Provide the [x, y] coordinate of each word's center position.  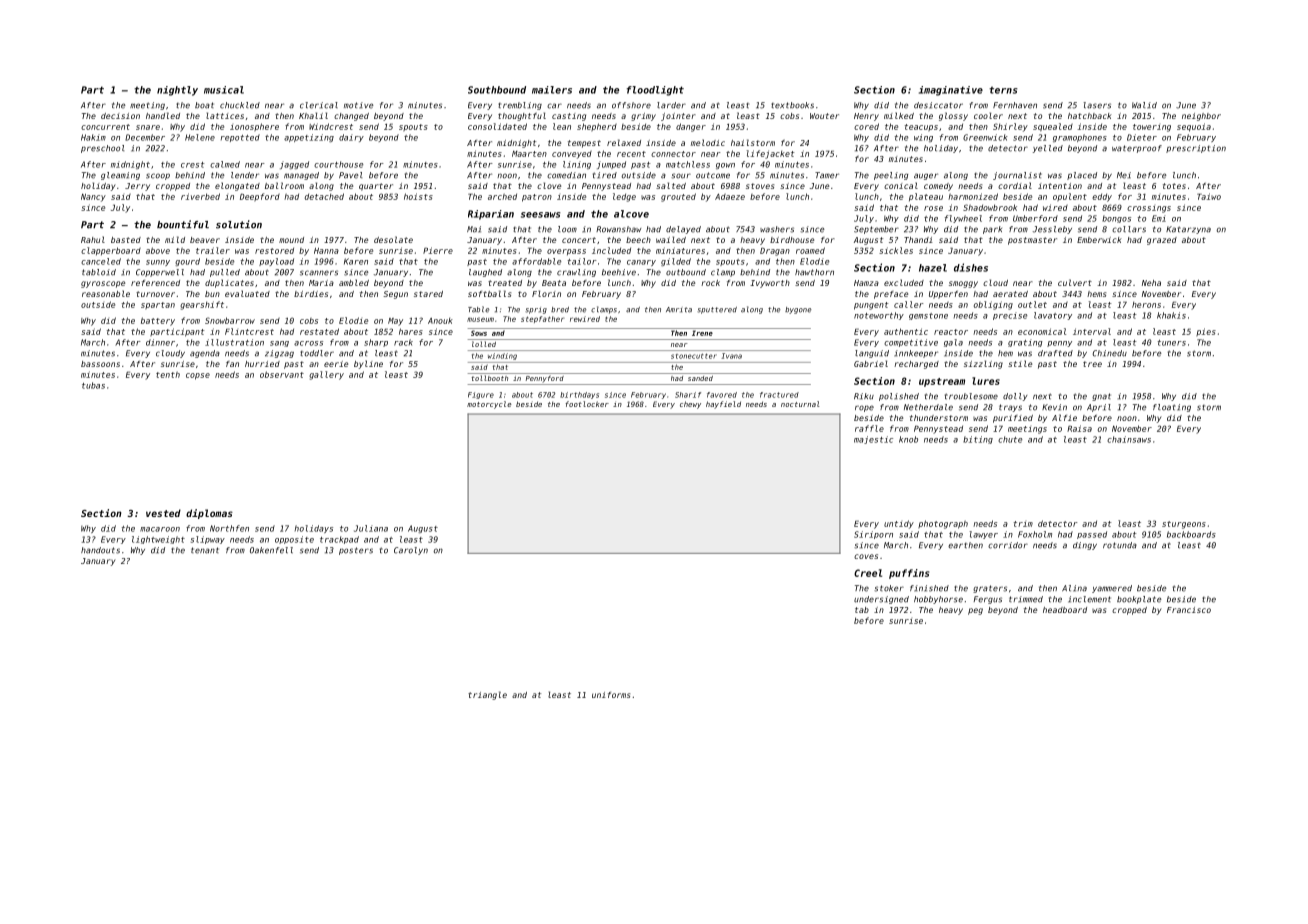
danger [691, 127]
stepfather [542, 319]
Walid [1144, 105]
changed [351, 117]
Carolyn [411, 551]
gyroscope [103, 284]
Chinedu [1110, 353]
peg [975, 611]
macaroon [160, 529]
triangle [487, 695]
